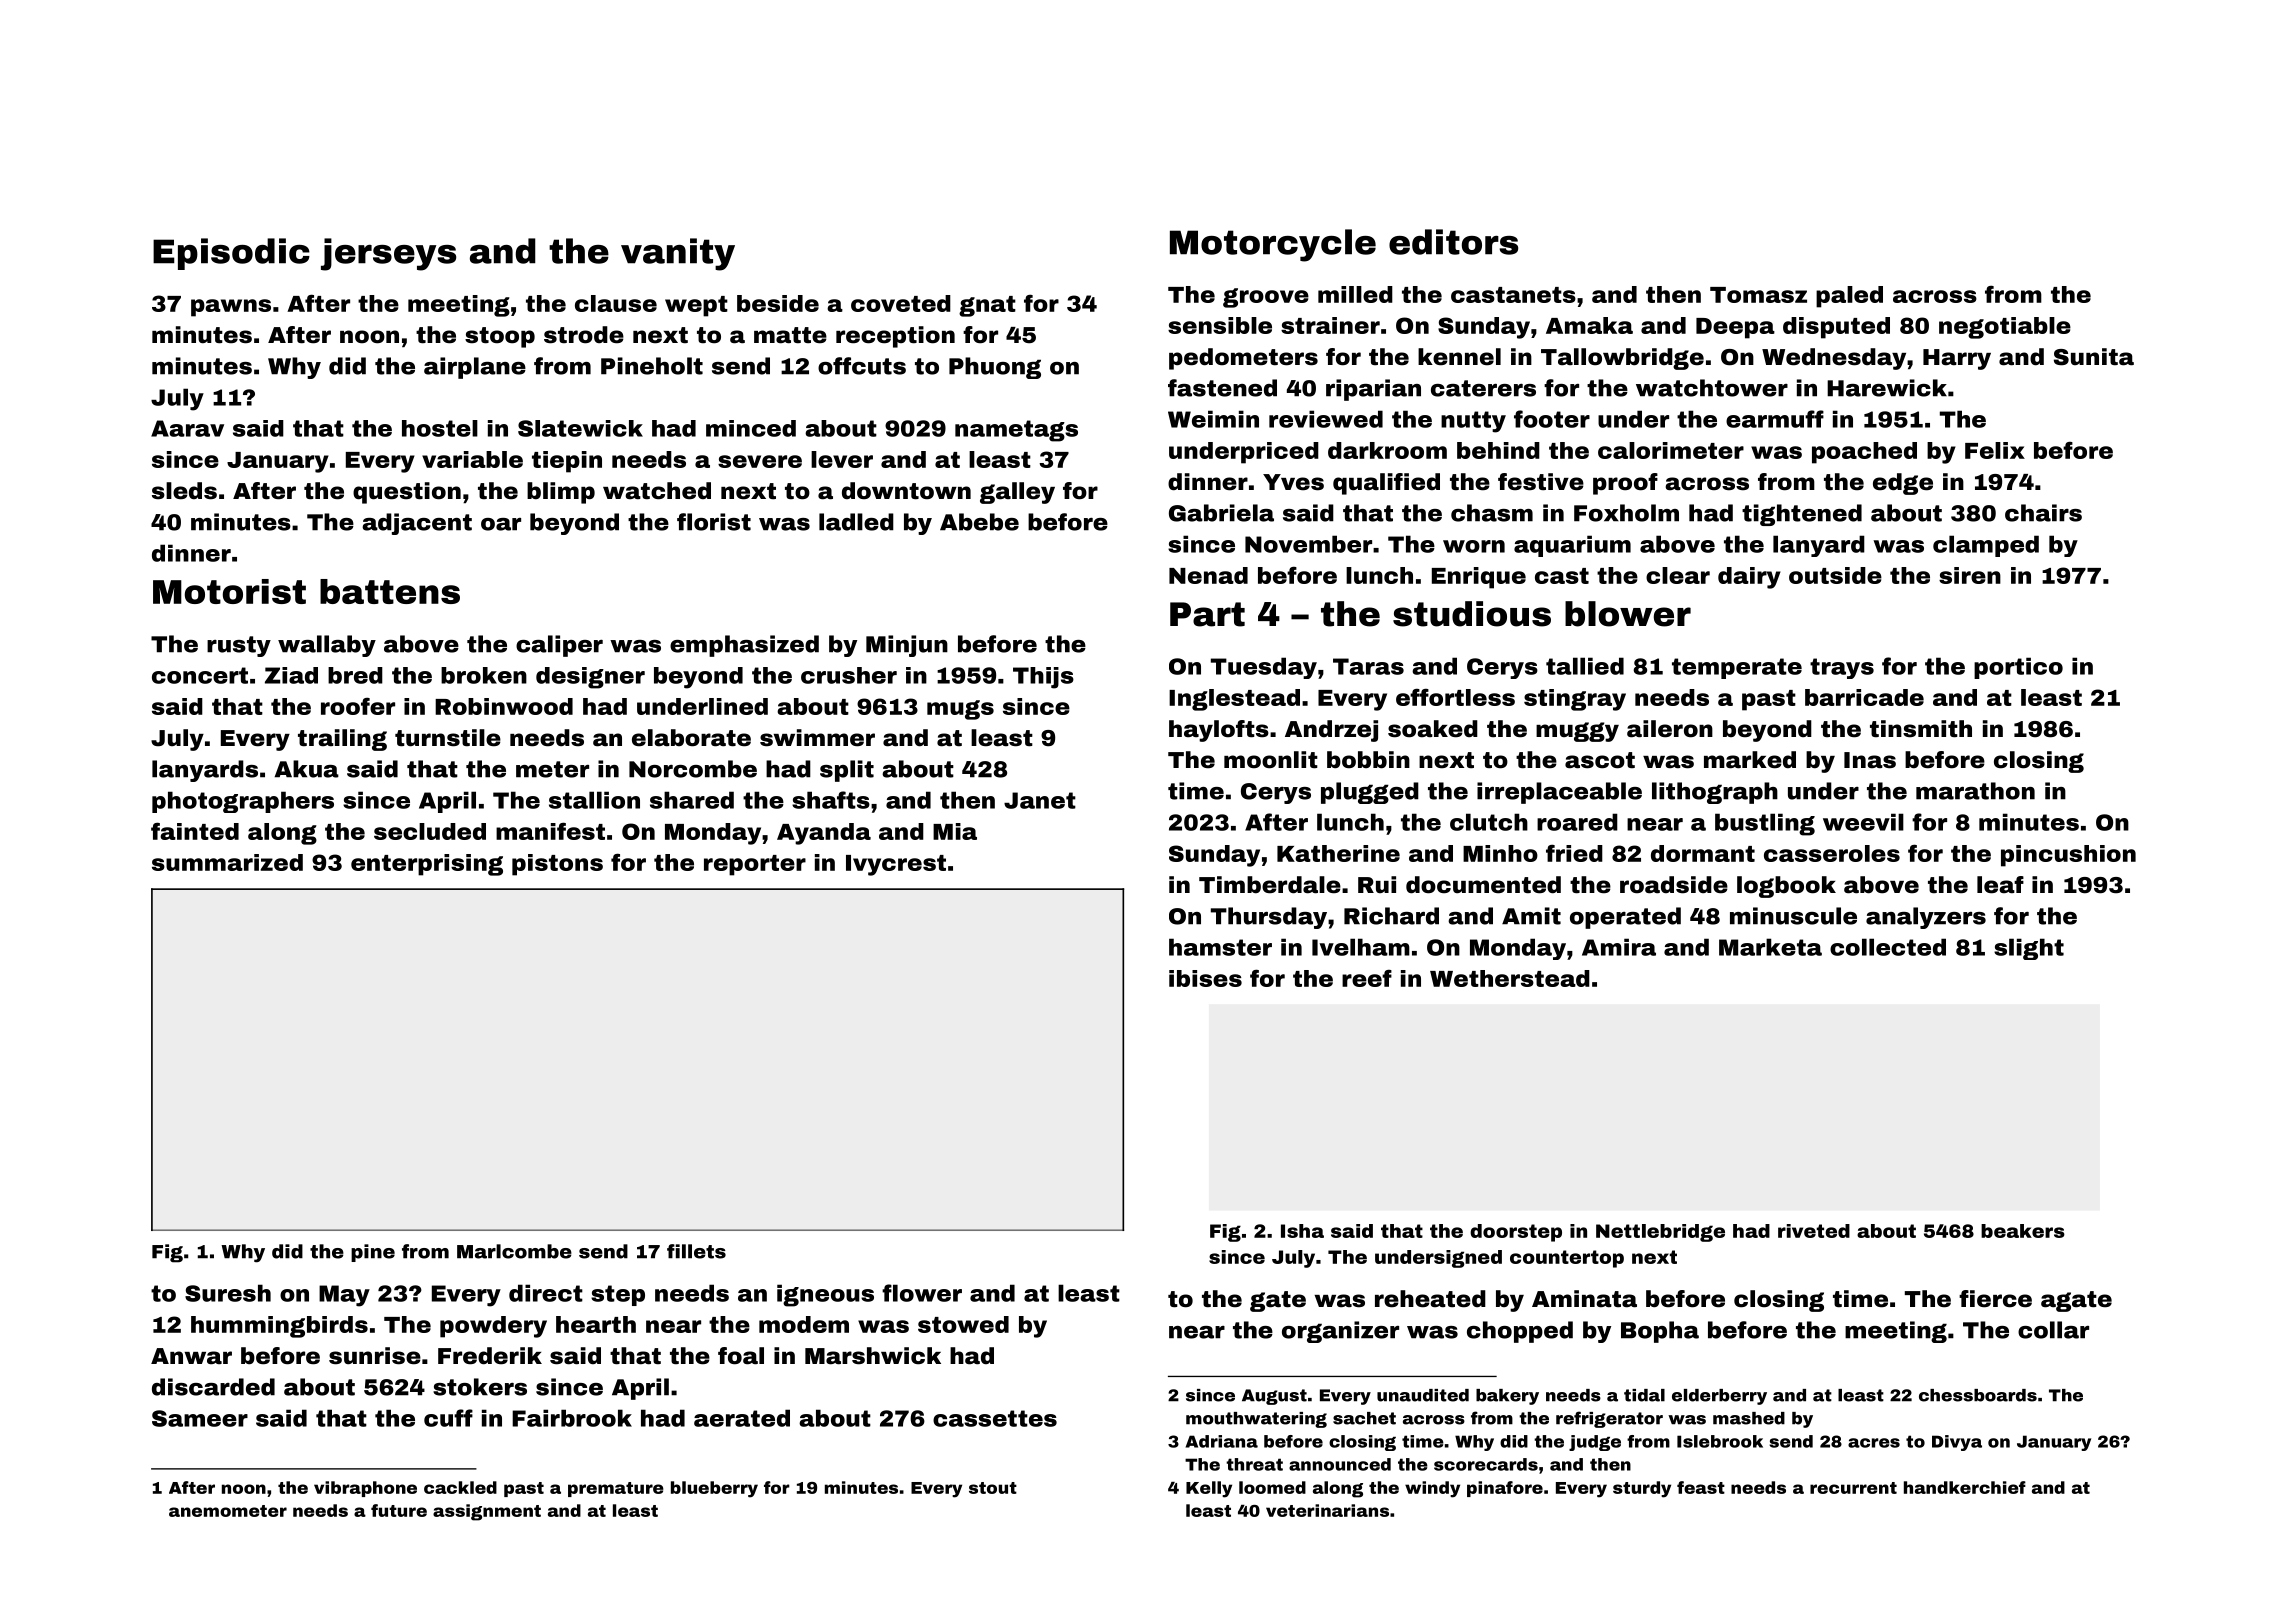 The image size is (2292, 1620). What do you see at coordinates (2018, 668) in the page?
I see `portico` at bounding box center [2018, 668].
